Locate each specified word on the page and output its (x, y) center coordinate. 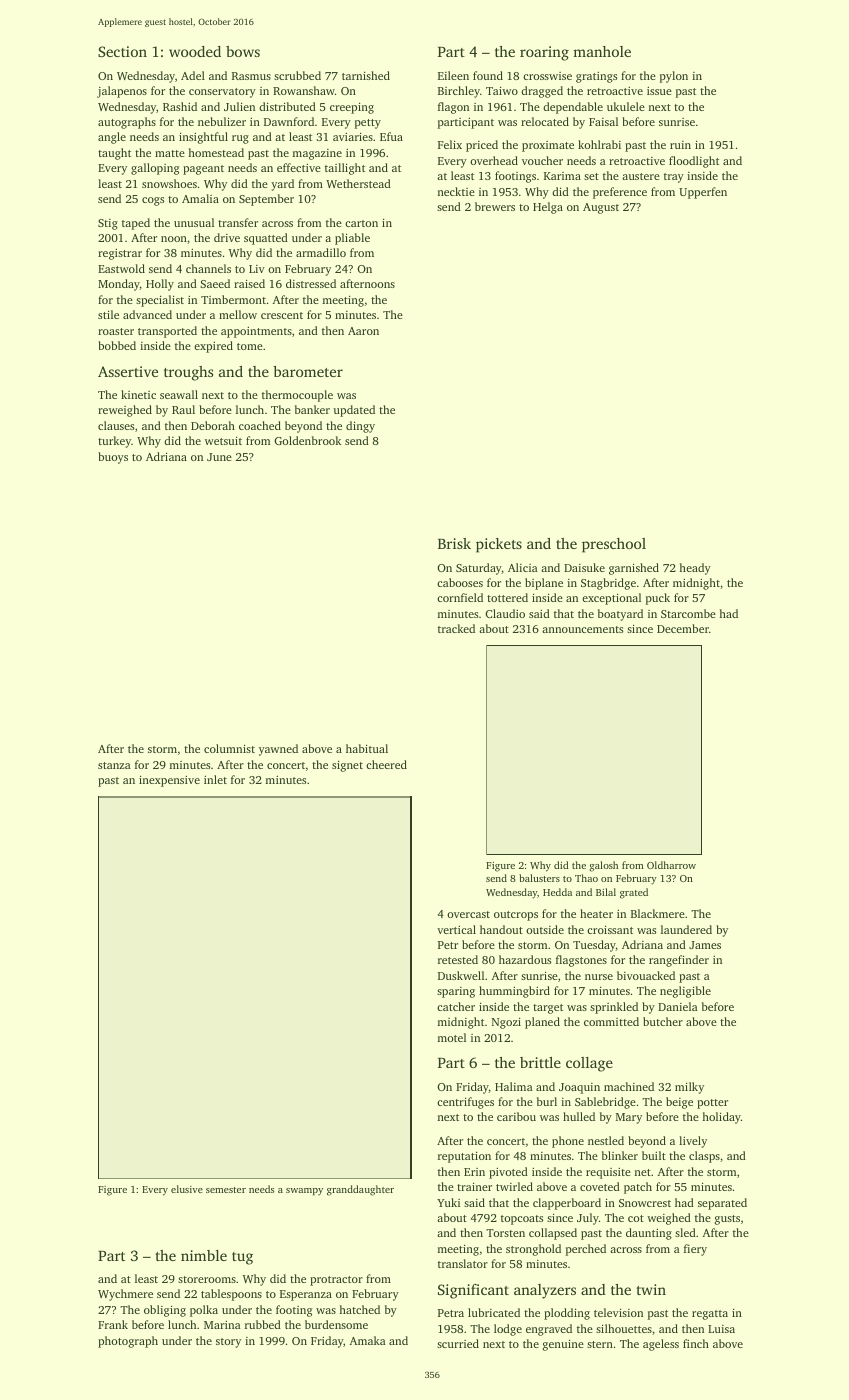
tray (674, 178)
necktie (456, 191)
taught (114, 154)
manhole (602, 51)
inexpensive (169, 781)
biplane (544, 584)
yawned (278, 750)
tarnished (366, 75)
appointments (256, 332)
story (228, 1343)
